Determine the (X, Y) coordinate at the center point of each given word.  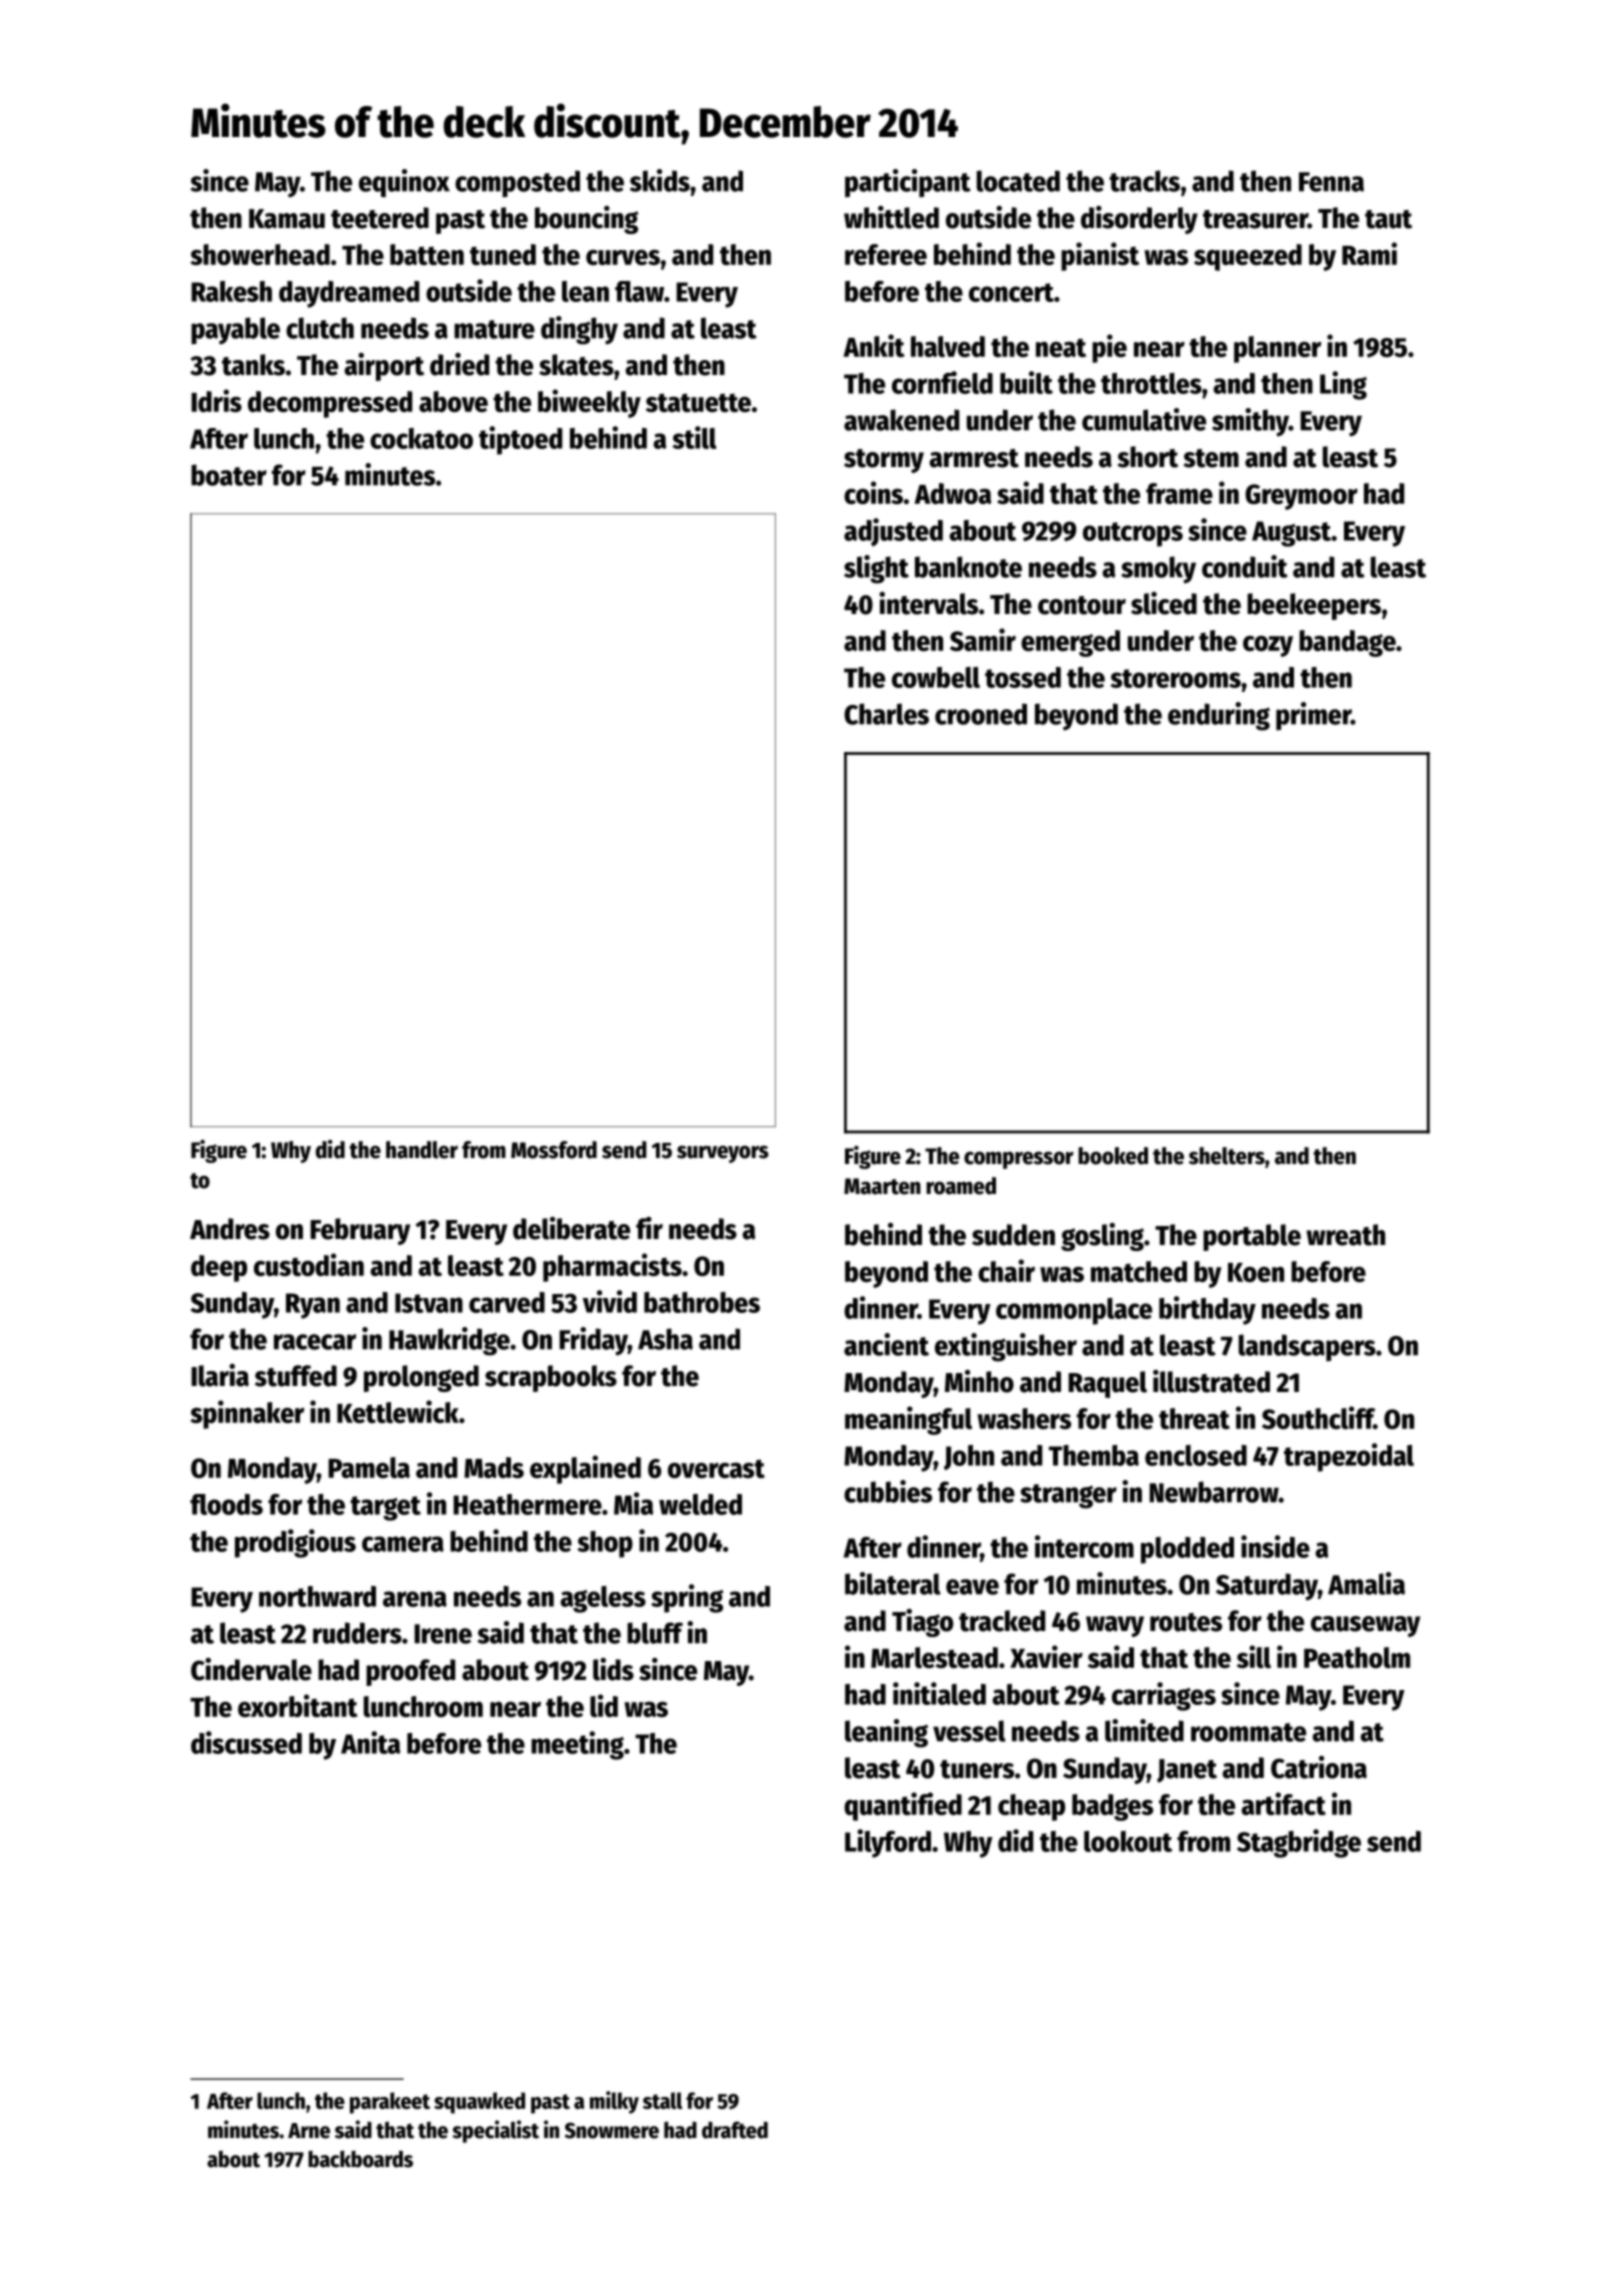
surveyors (723, 1154)
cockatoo (421, 438)
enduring (1219, 716)
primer (1313, 716)
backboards (360, 2159)
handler (422, 1150)
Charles (886, 714)
